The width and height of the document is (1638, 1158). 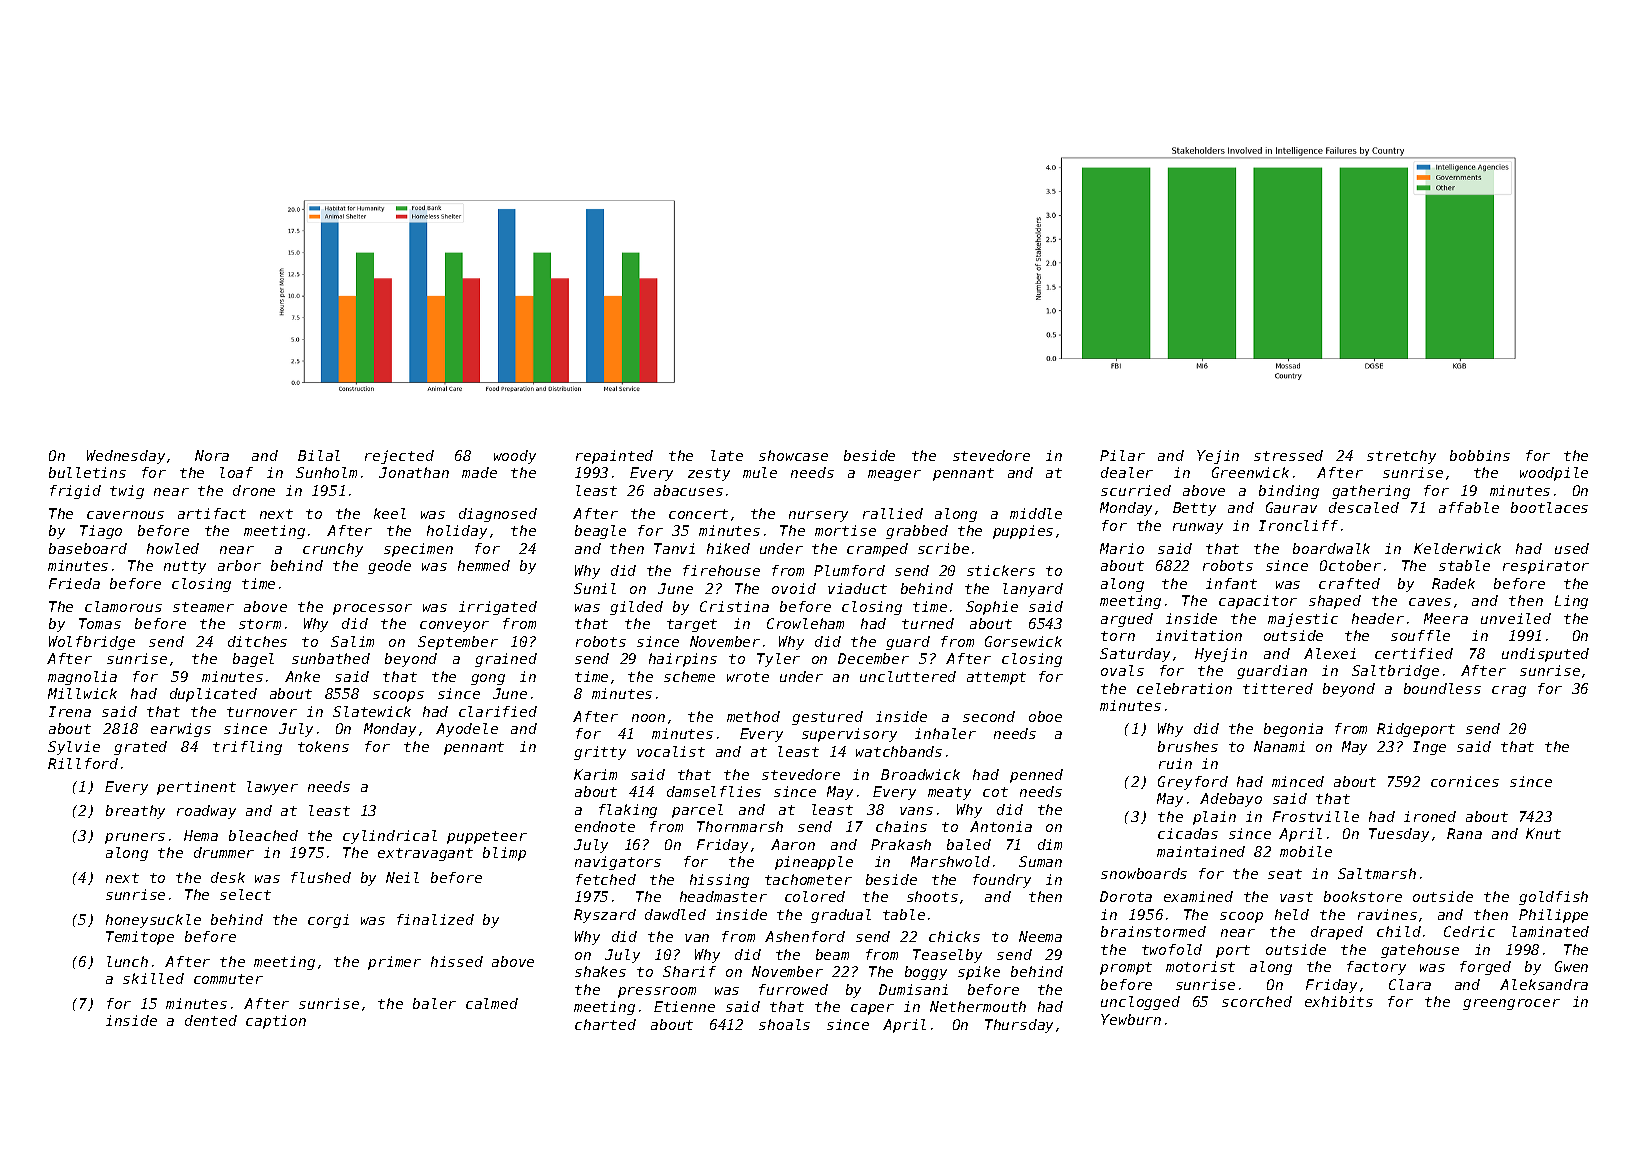 What do you see at coordinates (399, 457) in the document?
I see `rejected` at bounding box center [399, 457].
